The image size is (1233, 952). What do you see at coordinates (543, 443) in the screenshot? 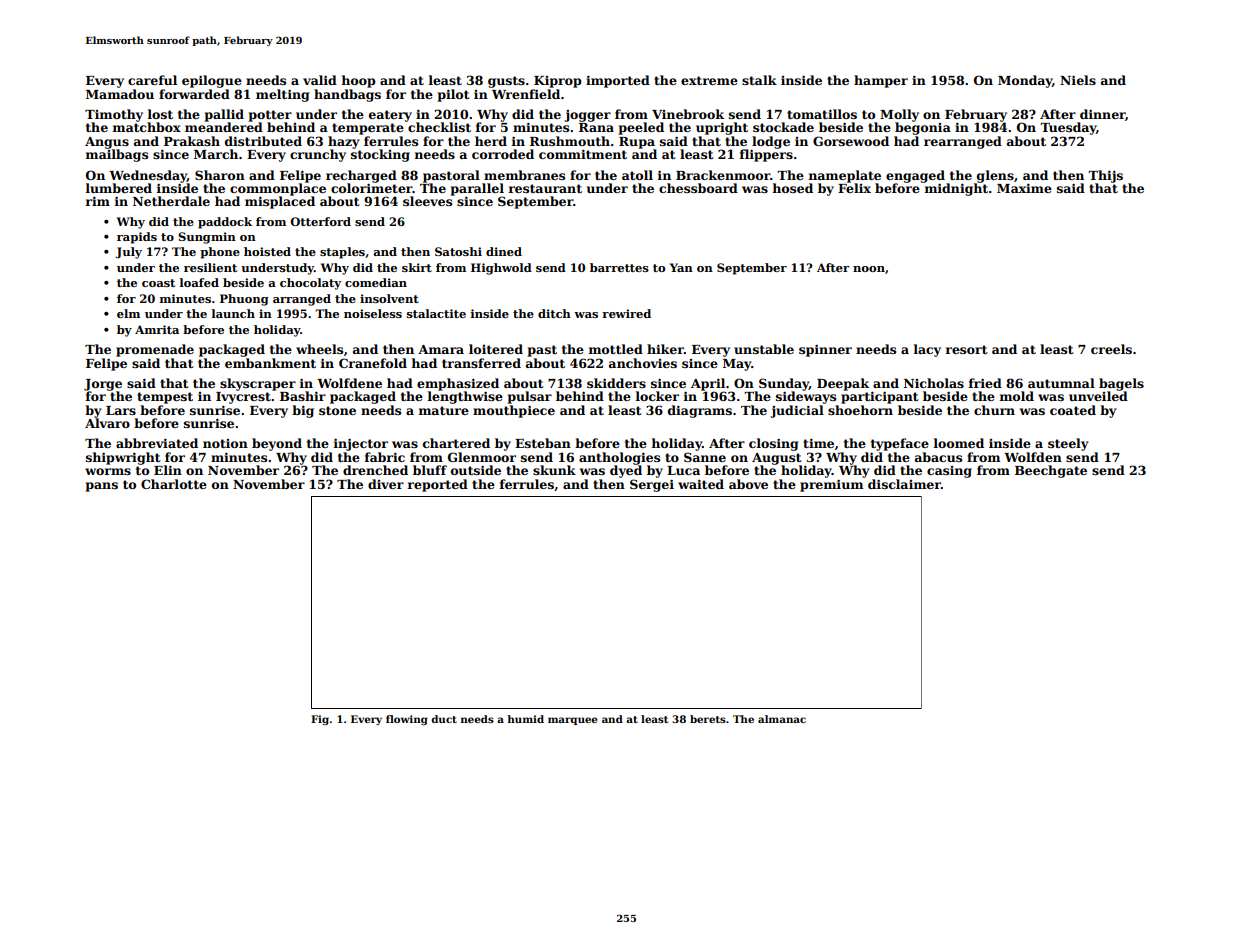
I see `Esteban` at bounding box center [543, 443].
